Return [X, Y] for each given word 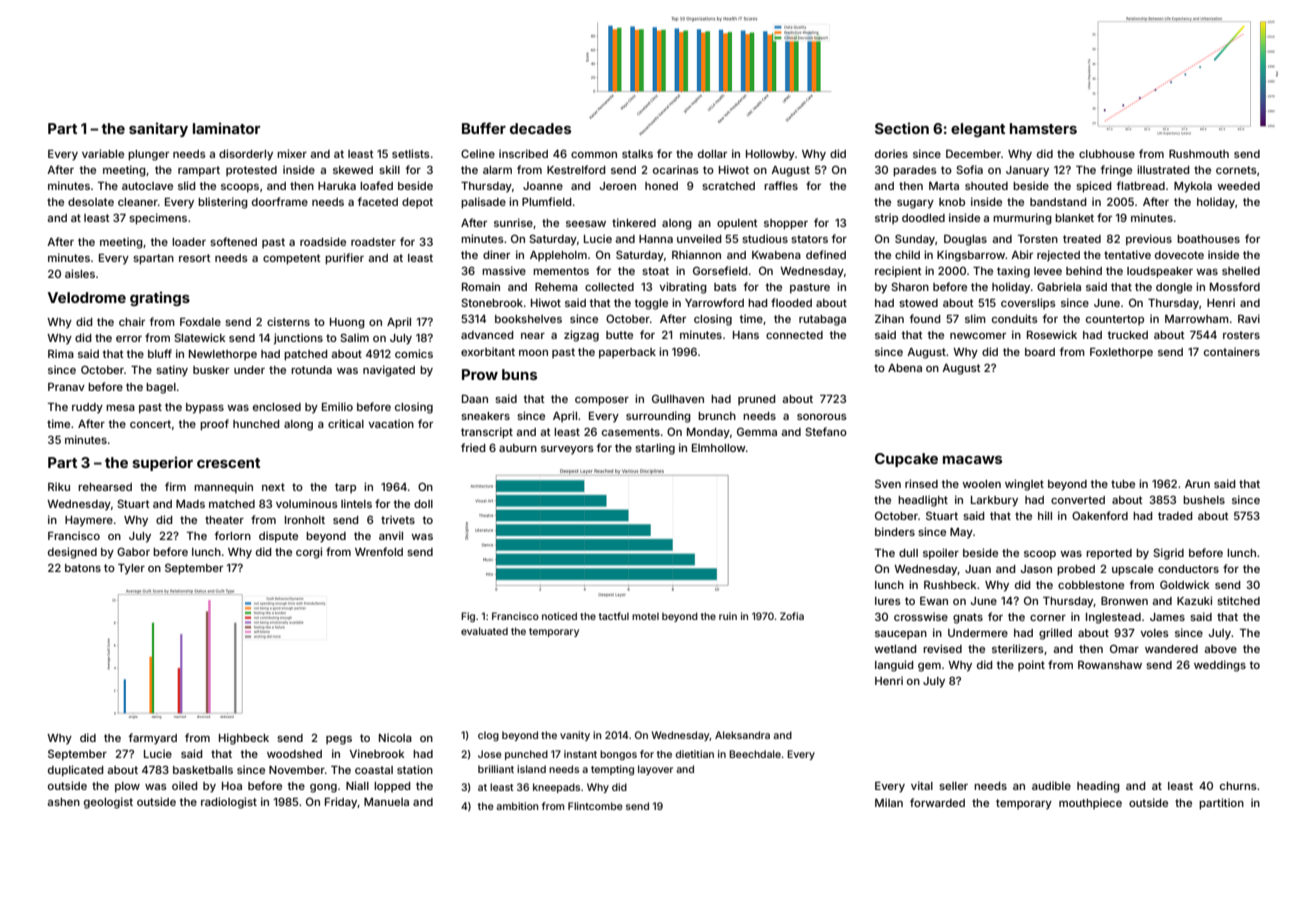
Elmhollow [719, 448]
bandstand [1058, 202]
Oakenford [1100, 515]
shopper [786, 224]
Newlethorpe [223, 355]
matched [232, 504]
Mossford [1235, 286]
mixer [292, 153]
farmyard [152, 739]
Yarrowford [714, 302]
